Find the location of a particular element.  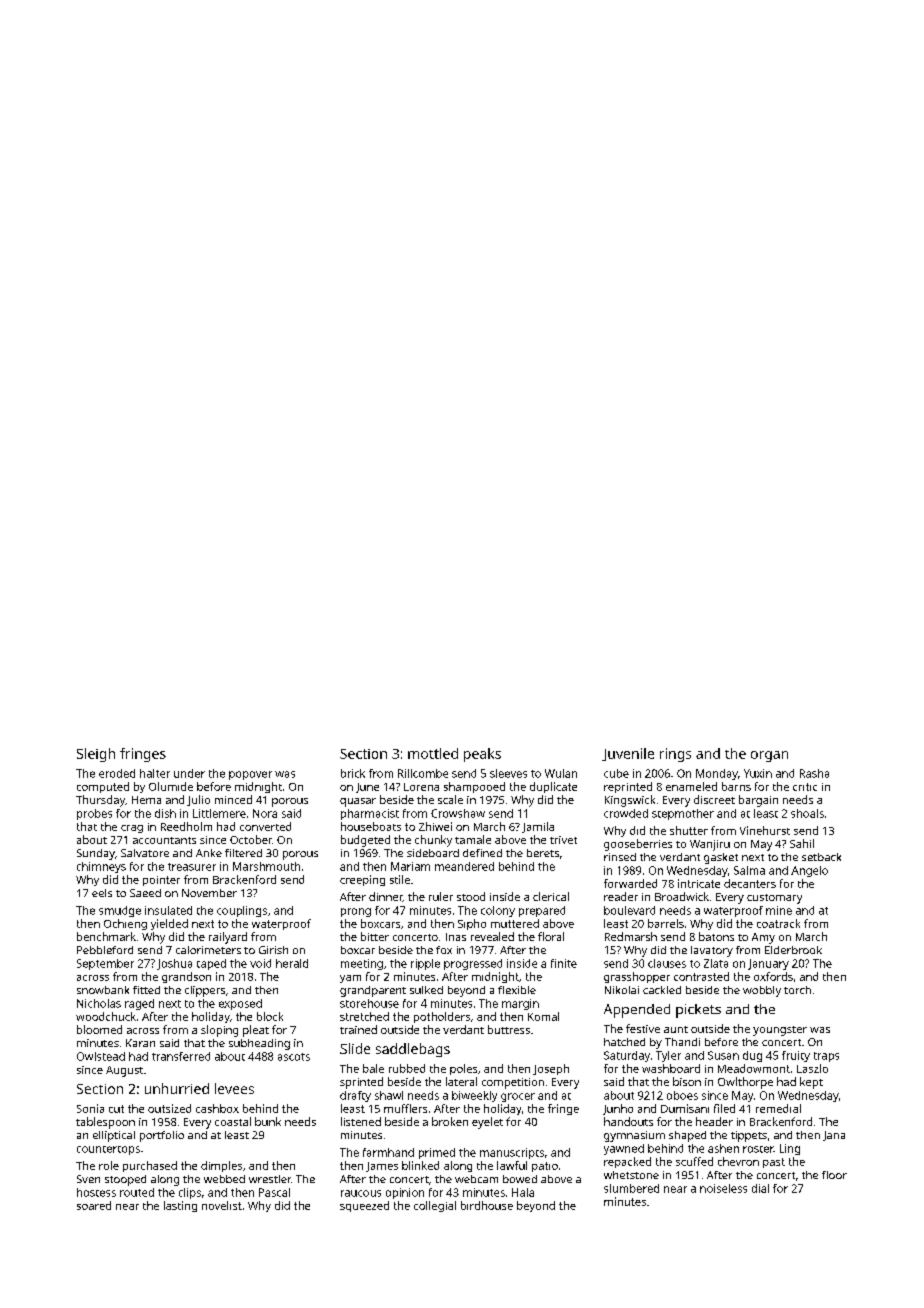

wobbly is located at coordinates (762, 991).
